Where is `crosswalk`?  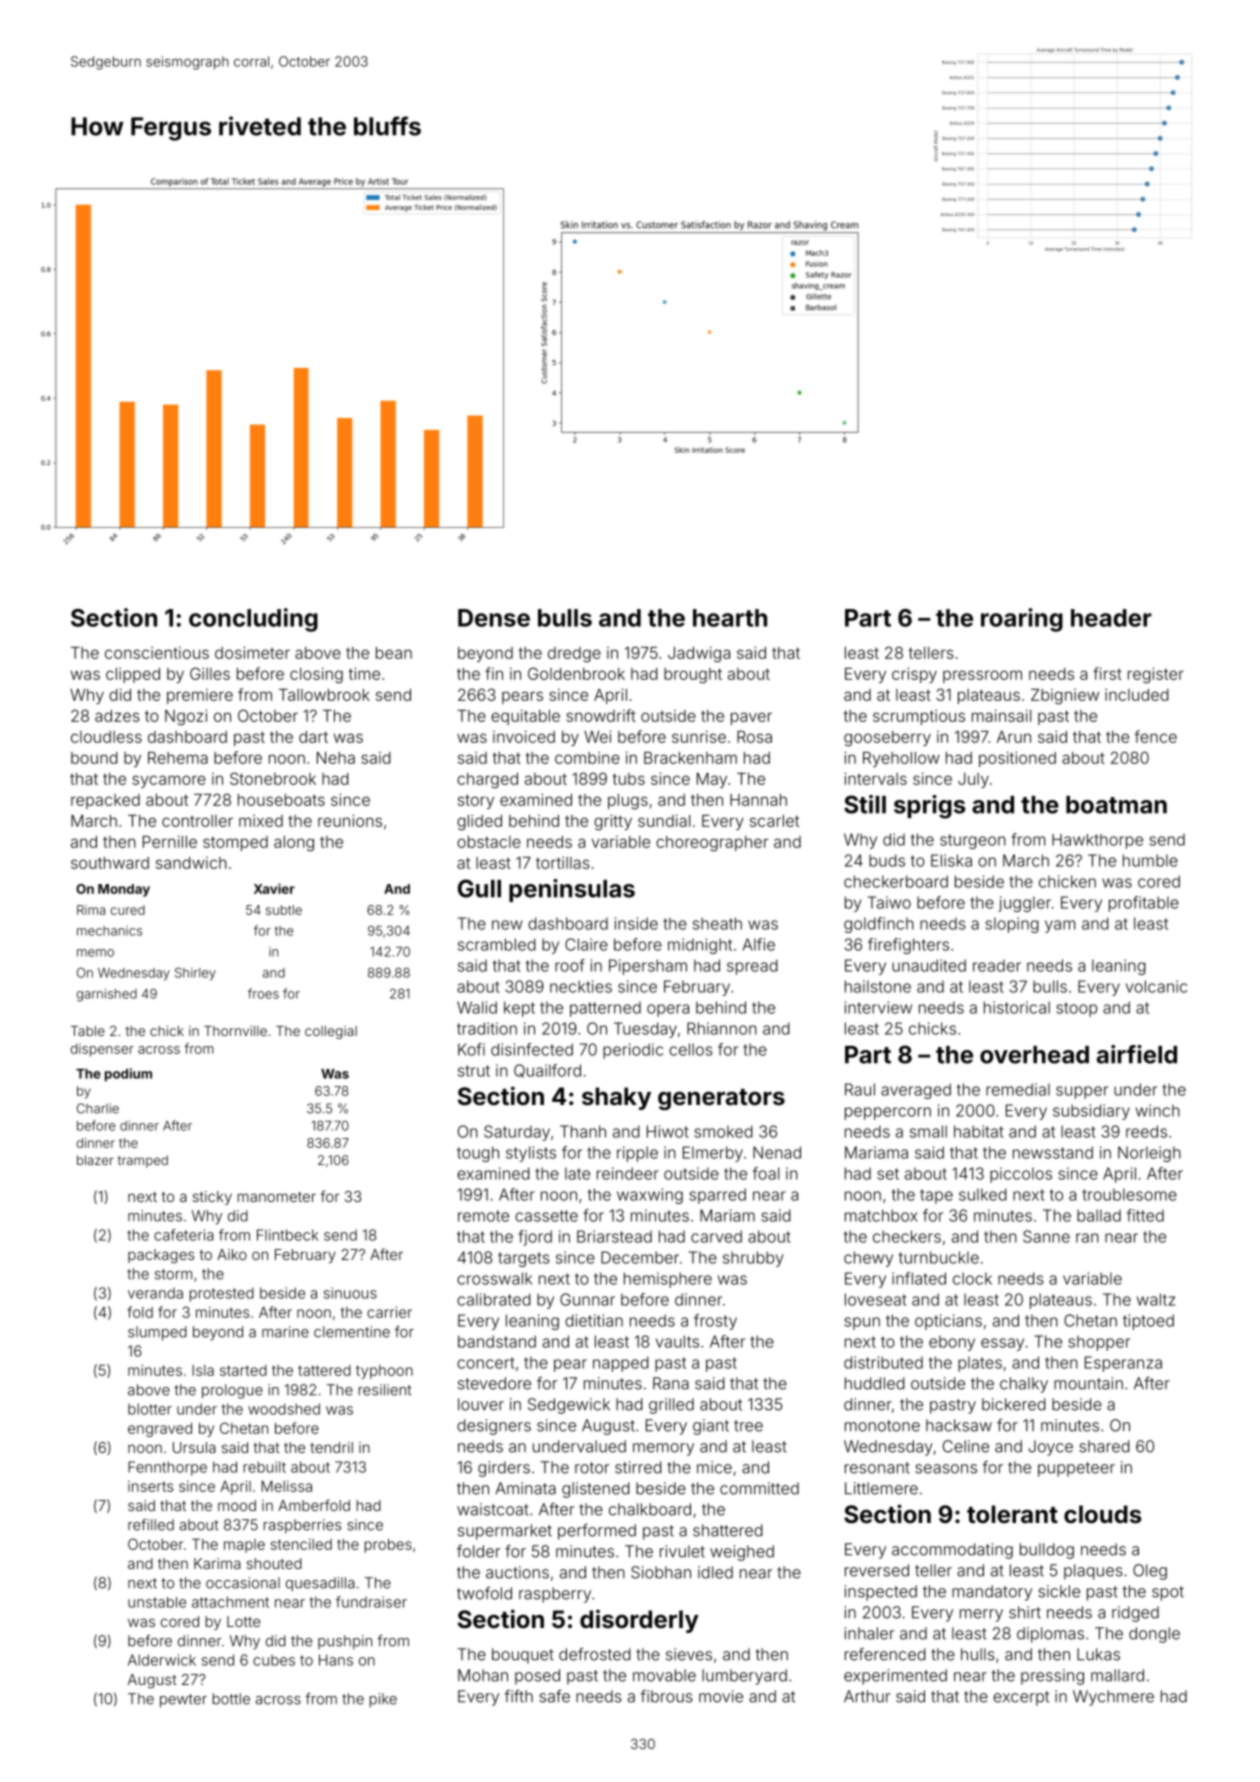 crosswalk is located at coordinates (494, 1278).
